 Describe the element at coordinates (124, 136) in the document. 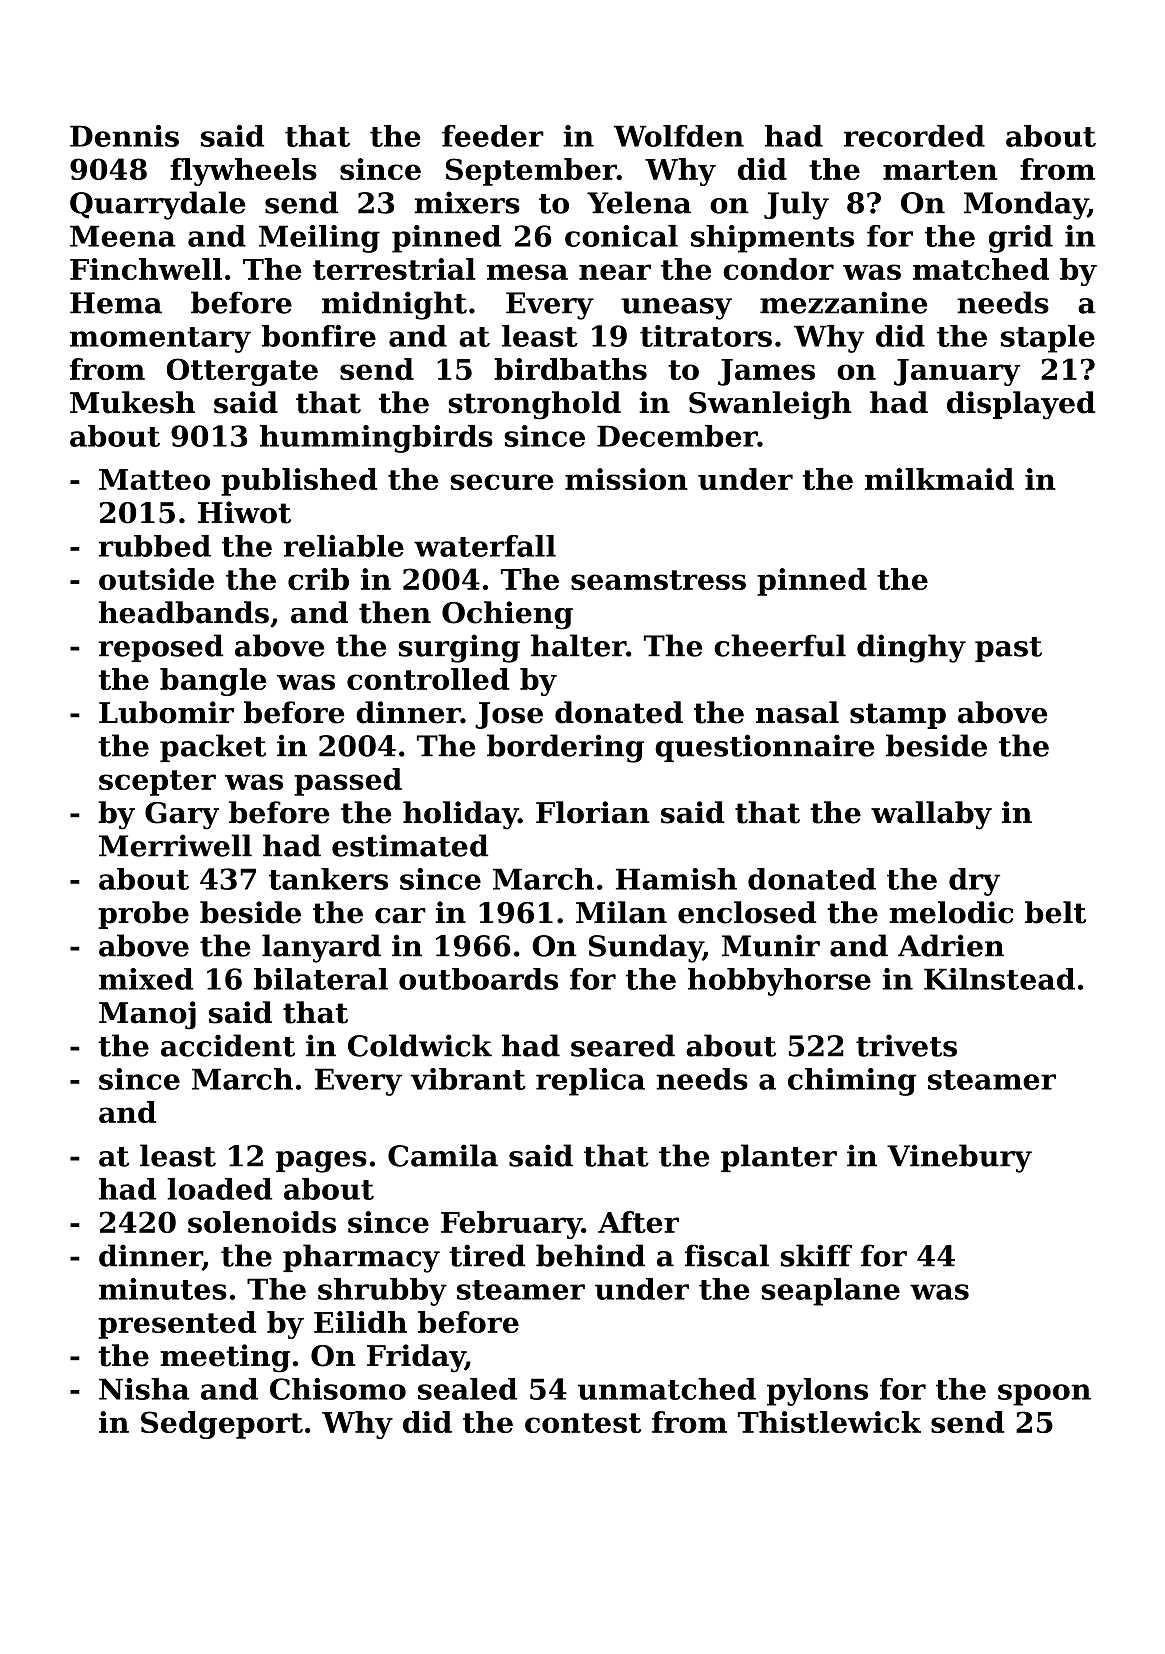

I see `Dennis` at that location.
